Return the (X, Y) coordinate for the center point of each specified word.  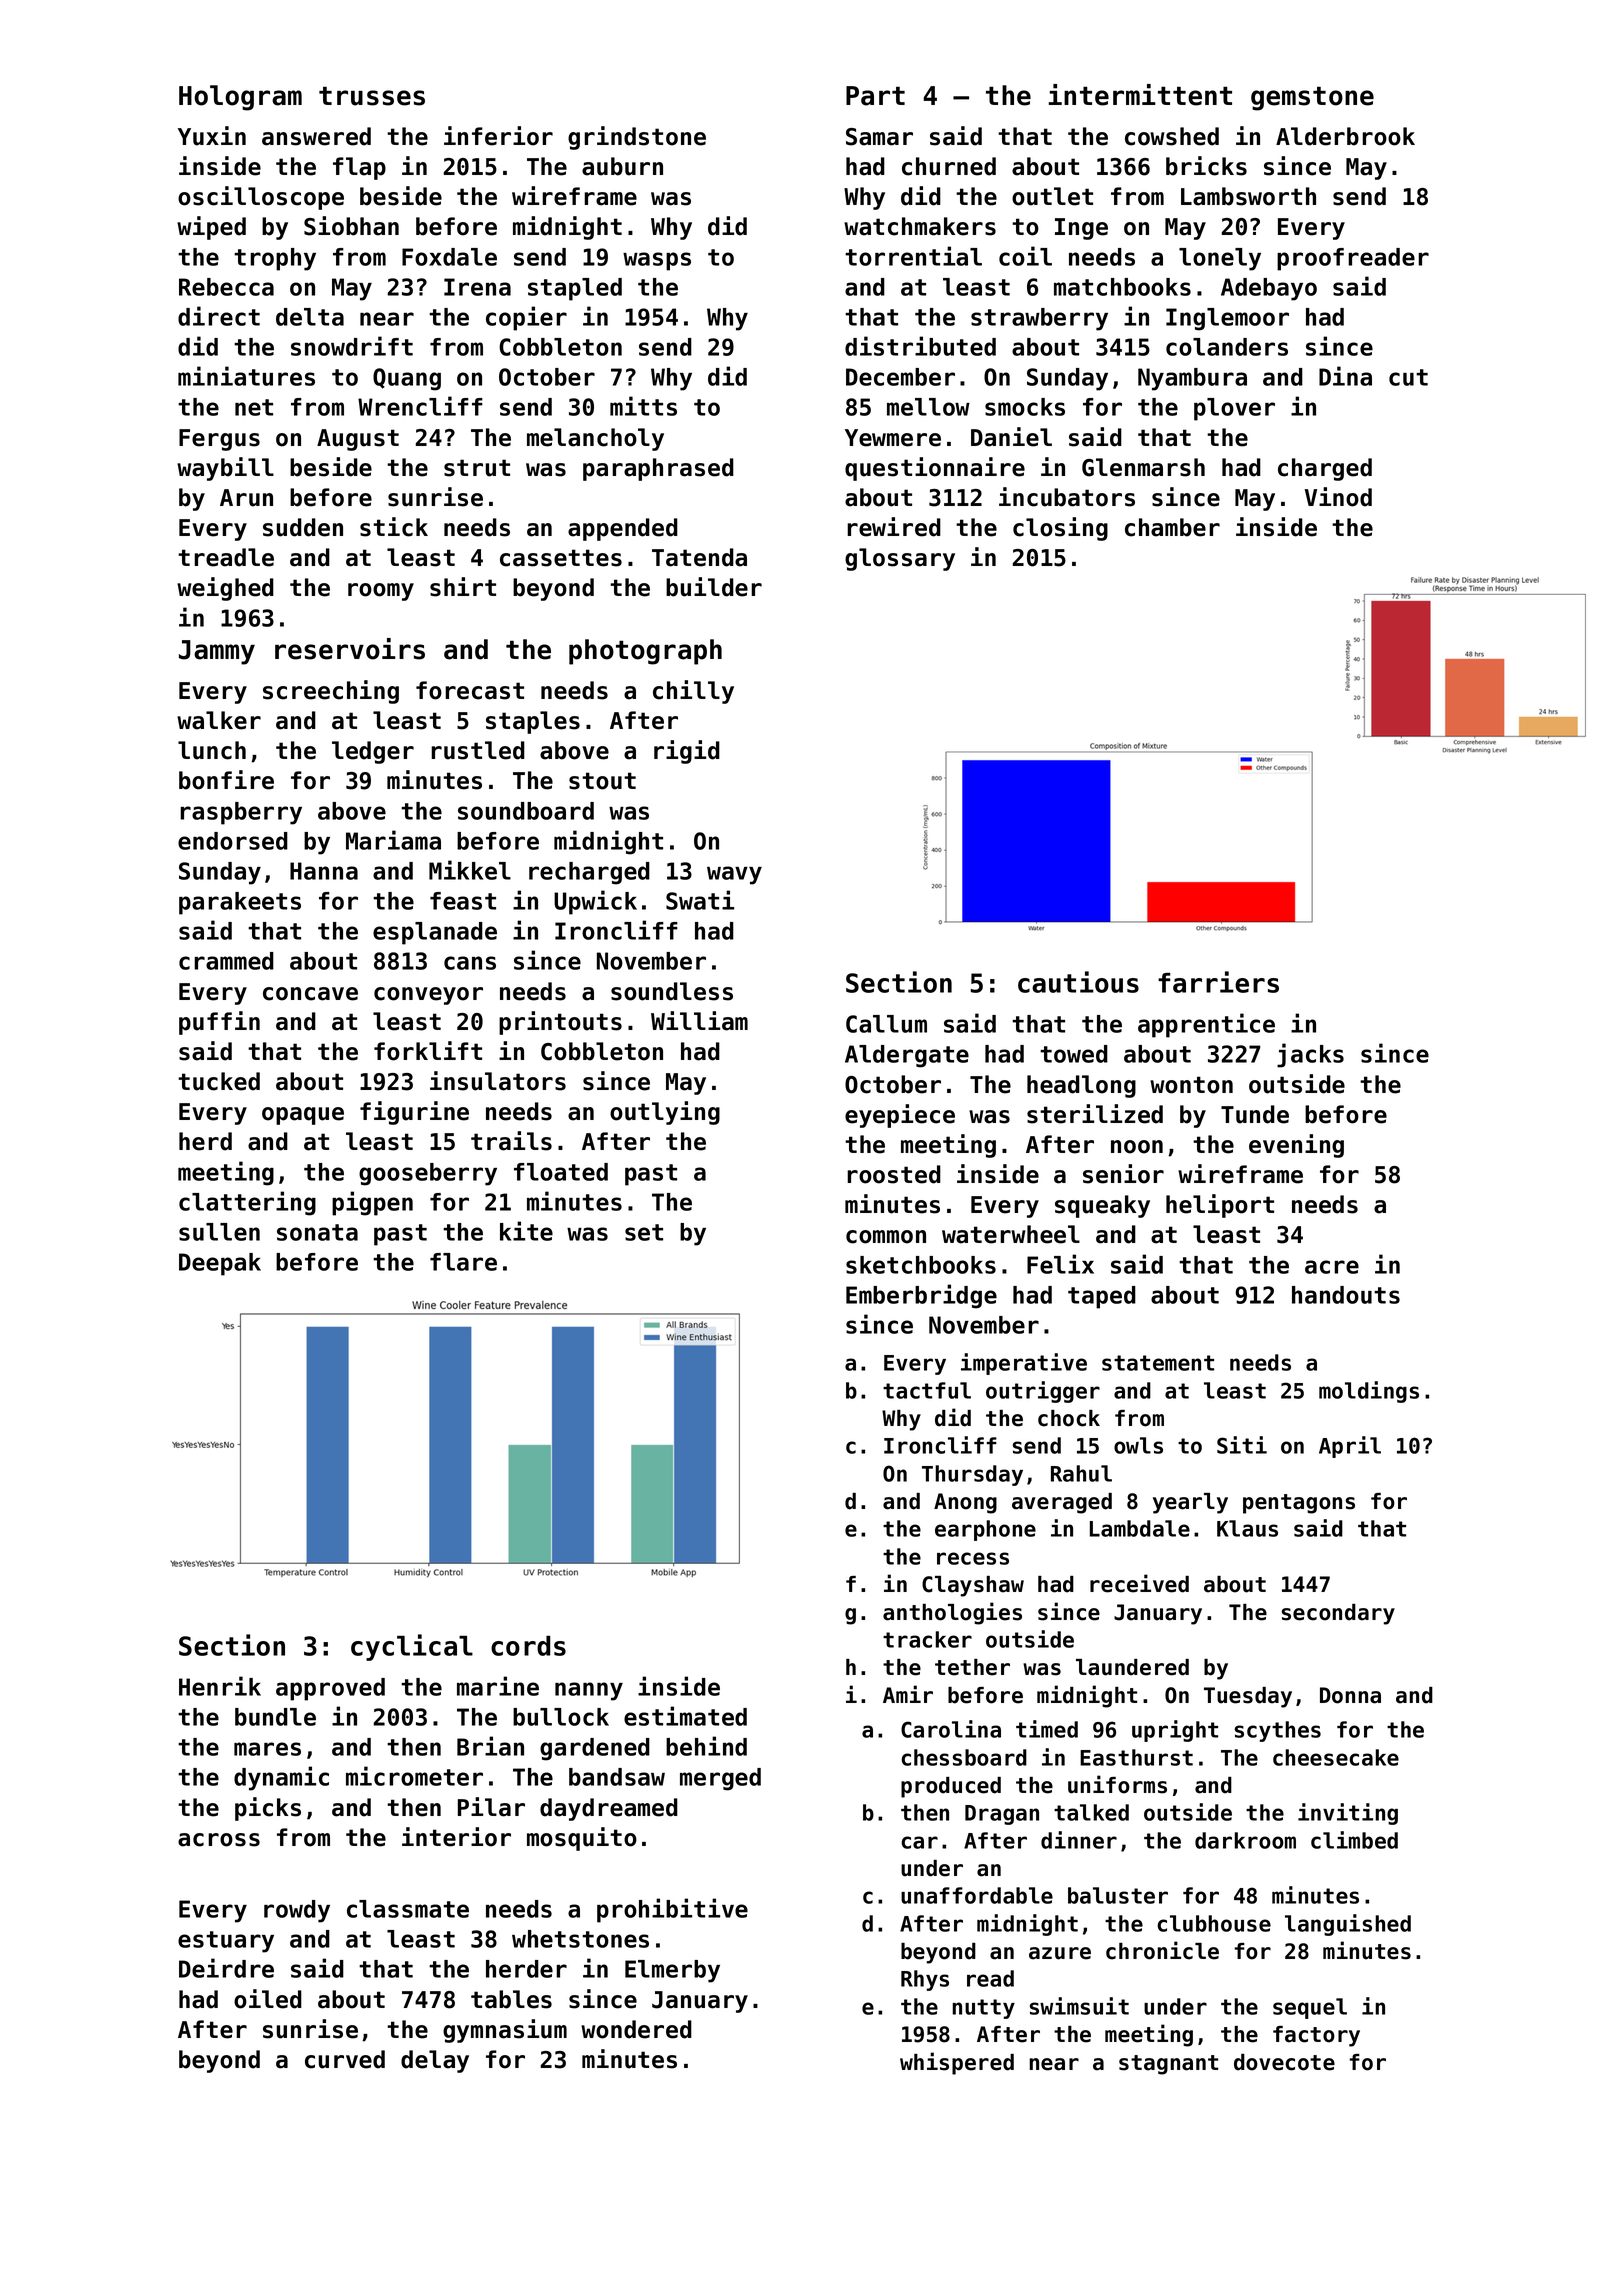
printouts (560, 1023)
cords (528, 1646)
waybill (225, 469)
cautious (1078, 982)
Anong (965, 1503)
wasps (657, 261)
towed (1074, 1054)
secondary (1338, 1614)
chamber (1172, 527)
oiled (268, 1999)
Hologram (240, 98)
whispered (957, 2063)
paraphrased (658, 469)
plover (1234, 409)
